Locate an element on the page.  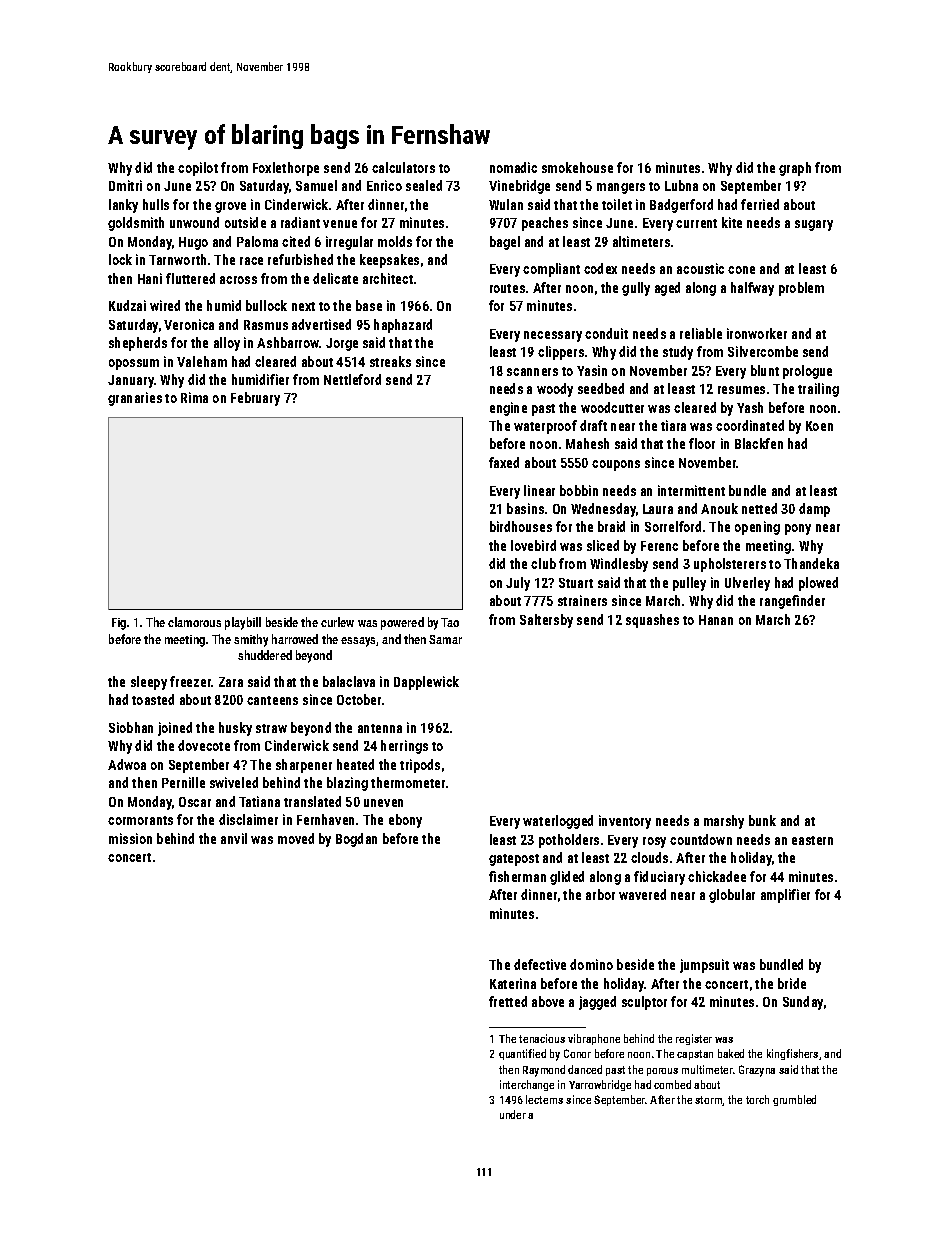
Tao is located at coordinates (450, 622).
